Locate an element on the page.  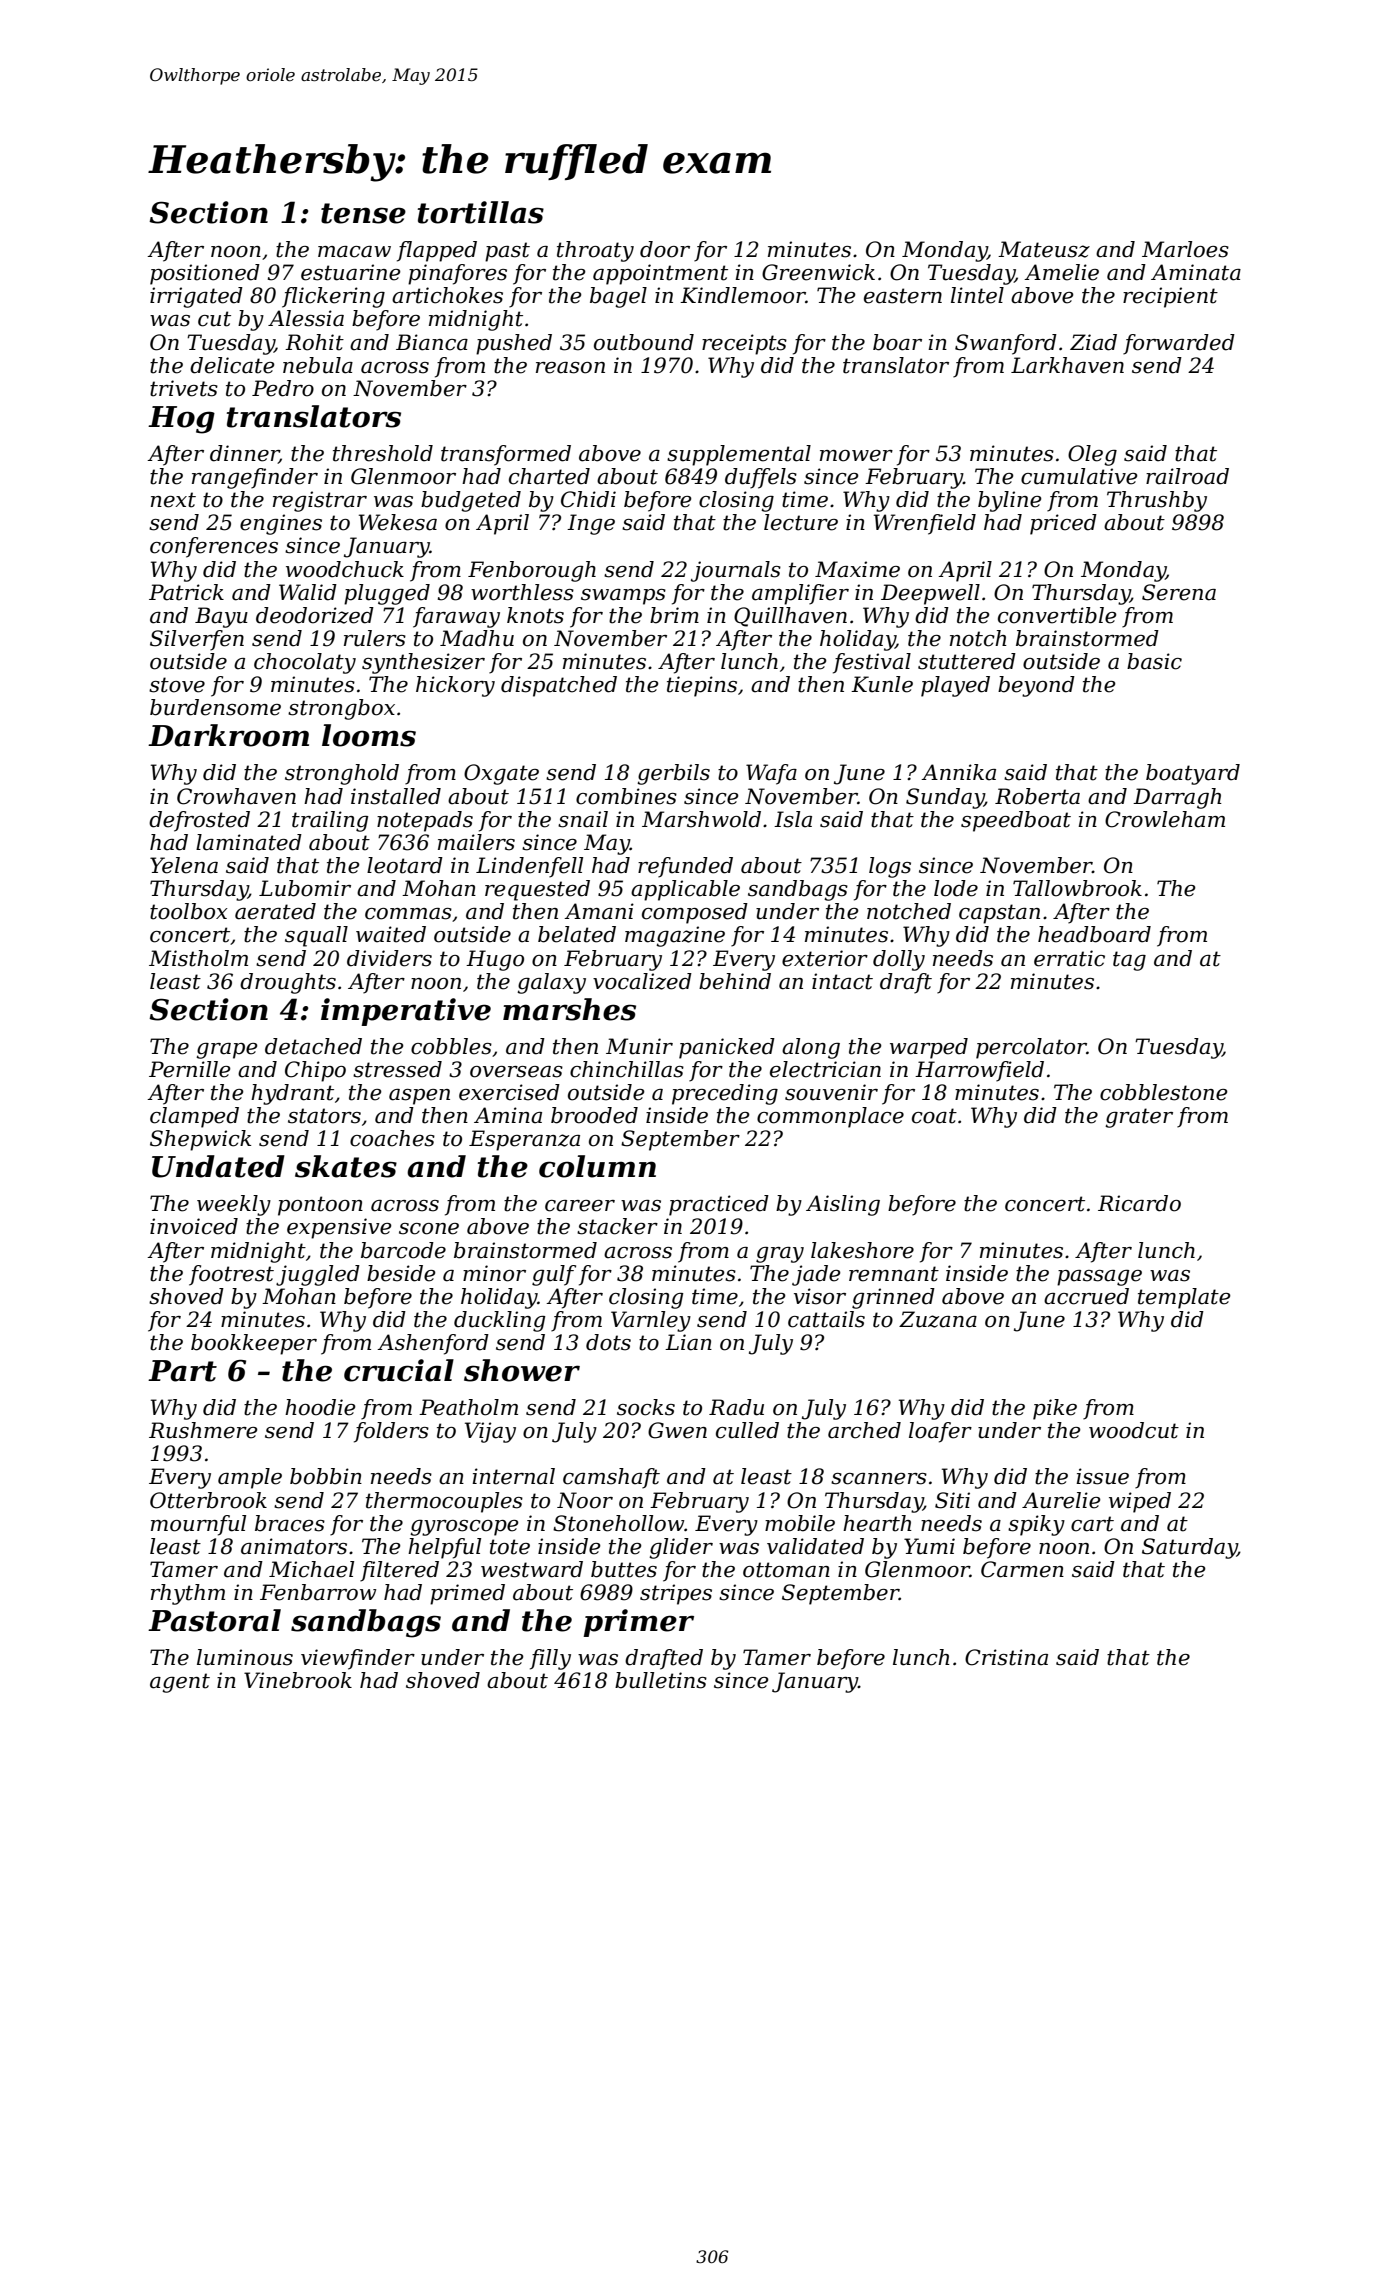
wiped is located at coordinates (1140, 1502).
